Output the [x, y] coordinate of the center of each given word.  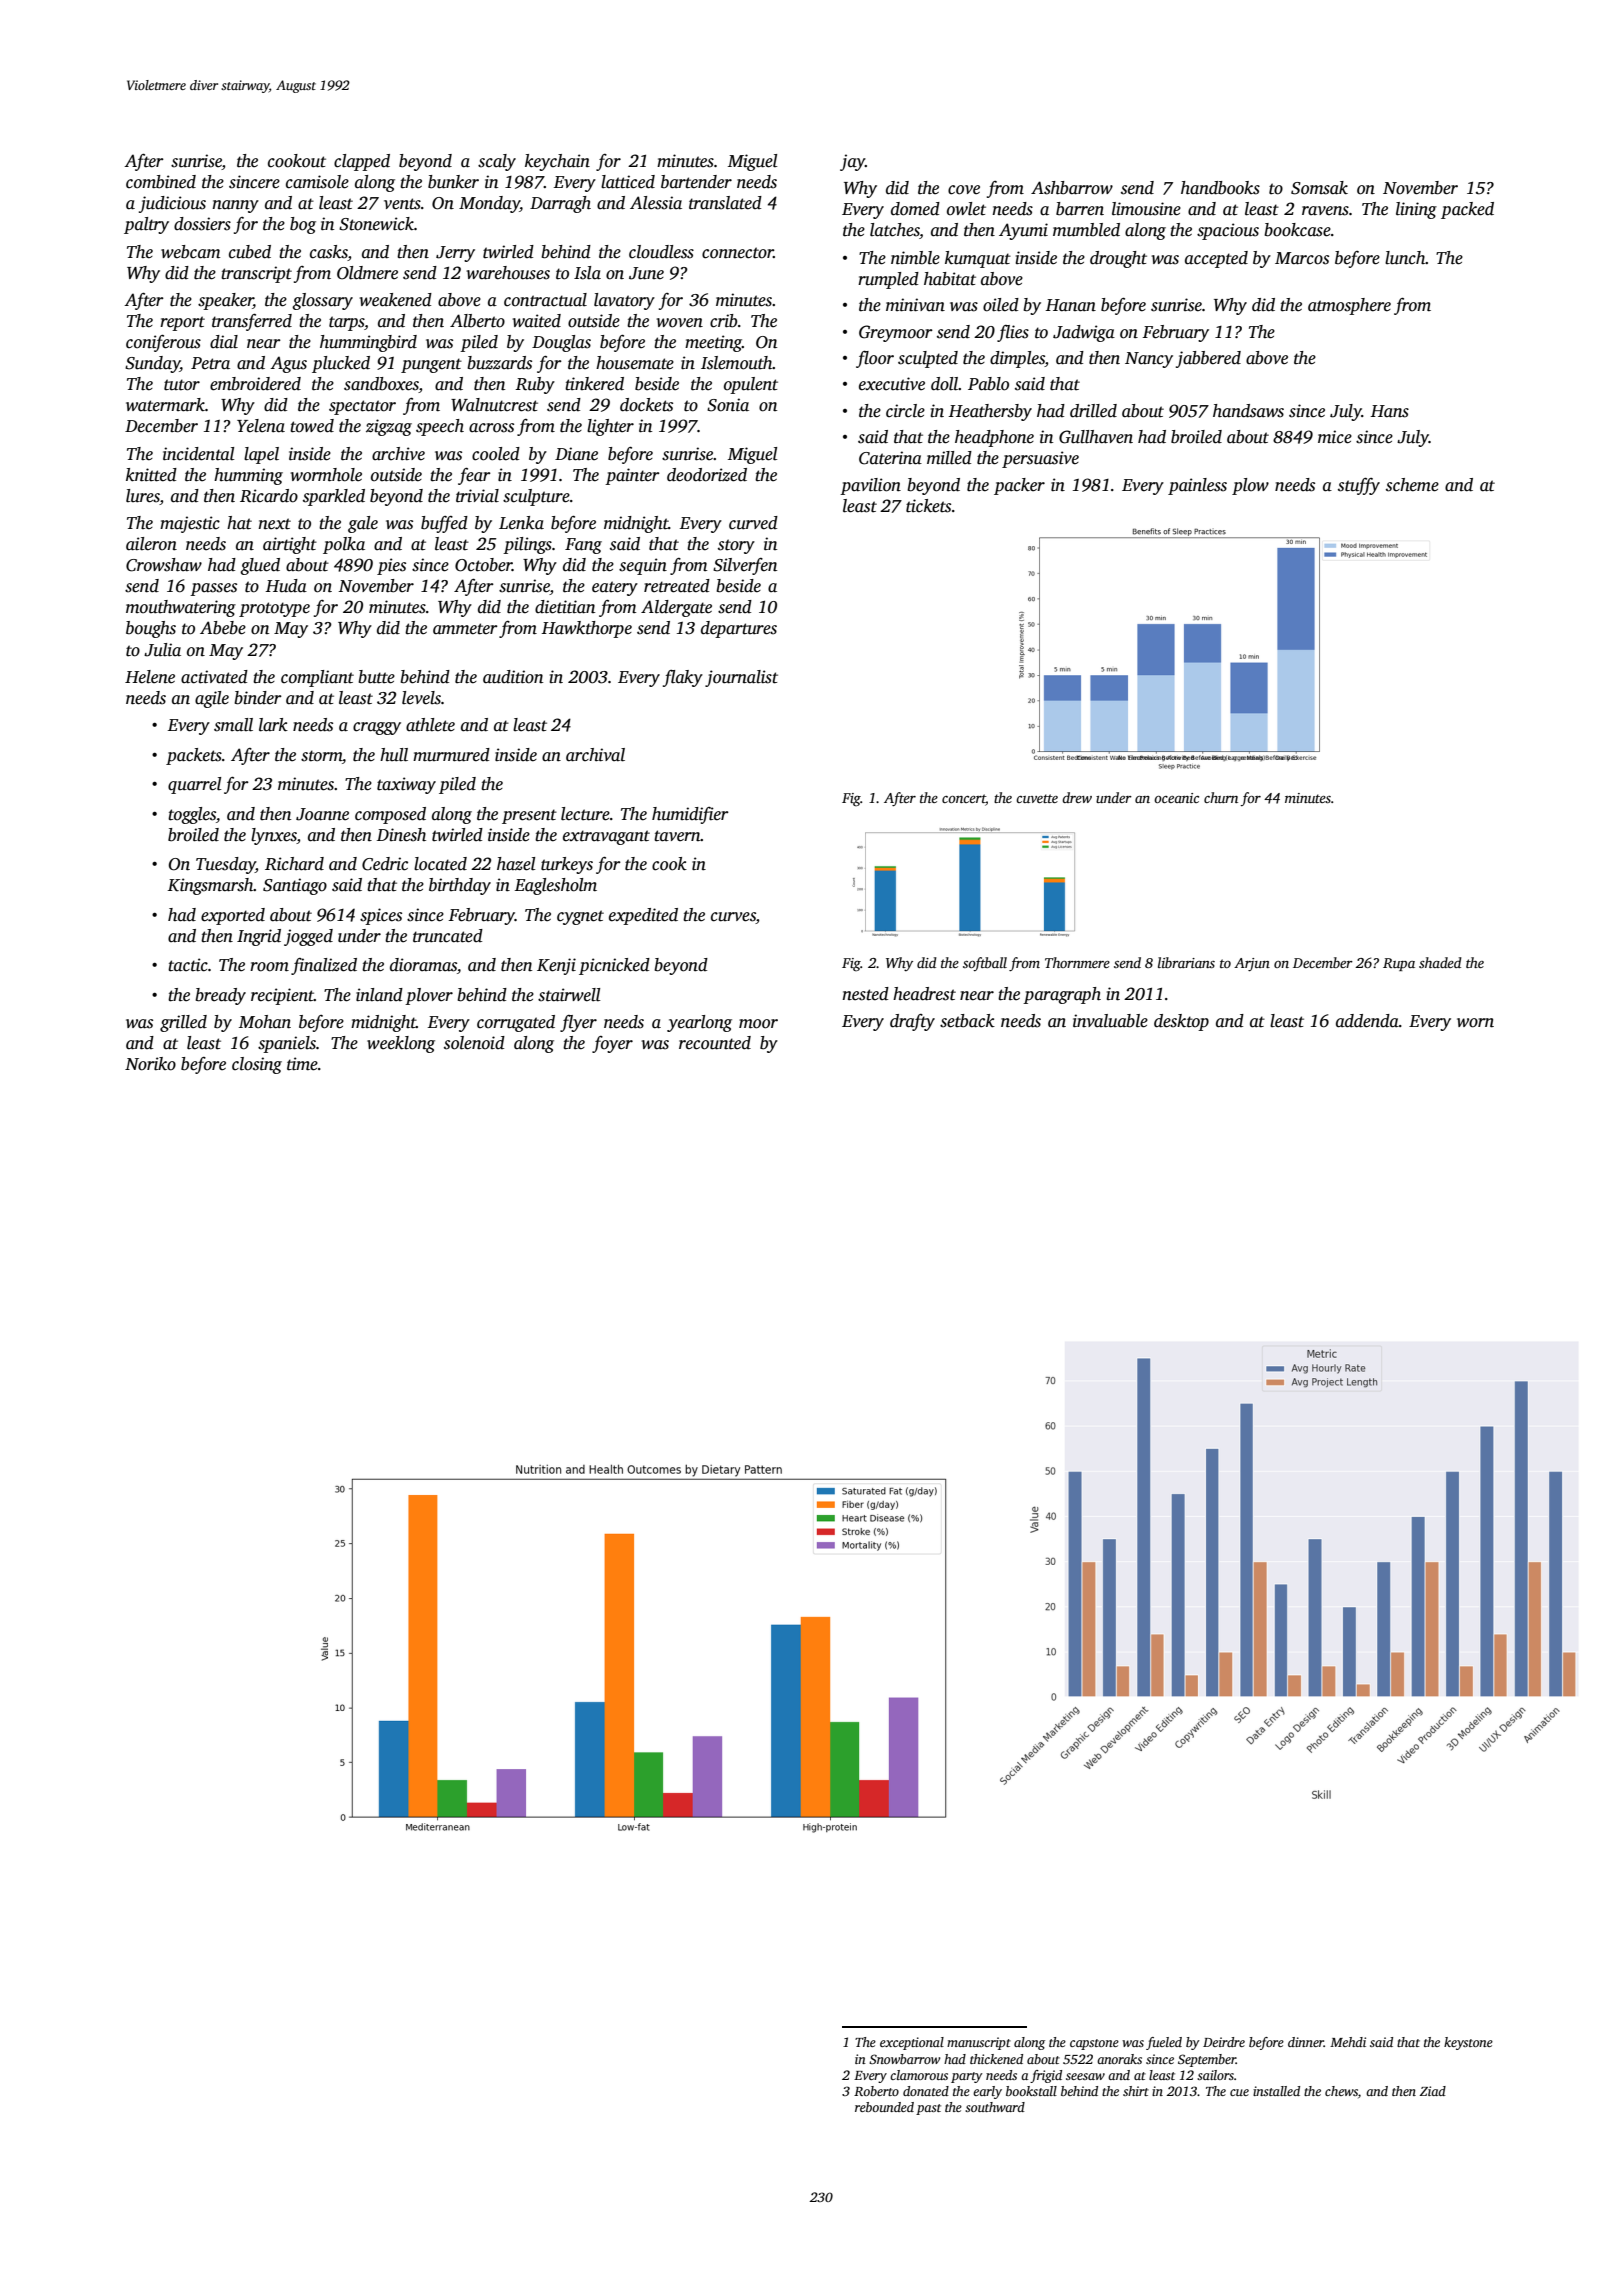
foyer [612, 1044]
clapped [362, 162]
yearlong [699, 1023]
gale [363, 524]
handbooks [1220, 188]
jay [852, 162]
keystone [1468, 2043]
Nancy [1149, 360]
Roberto [876, 2091]
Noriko [150, 1064]
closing [257, 1065]
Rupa [1399, 964]
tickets [928, 506]
